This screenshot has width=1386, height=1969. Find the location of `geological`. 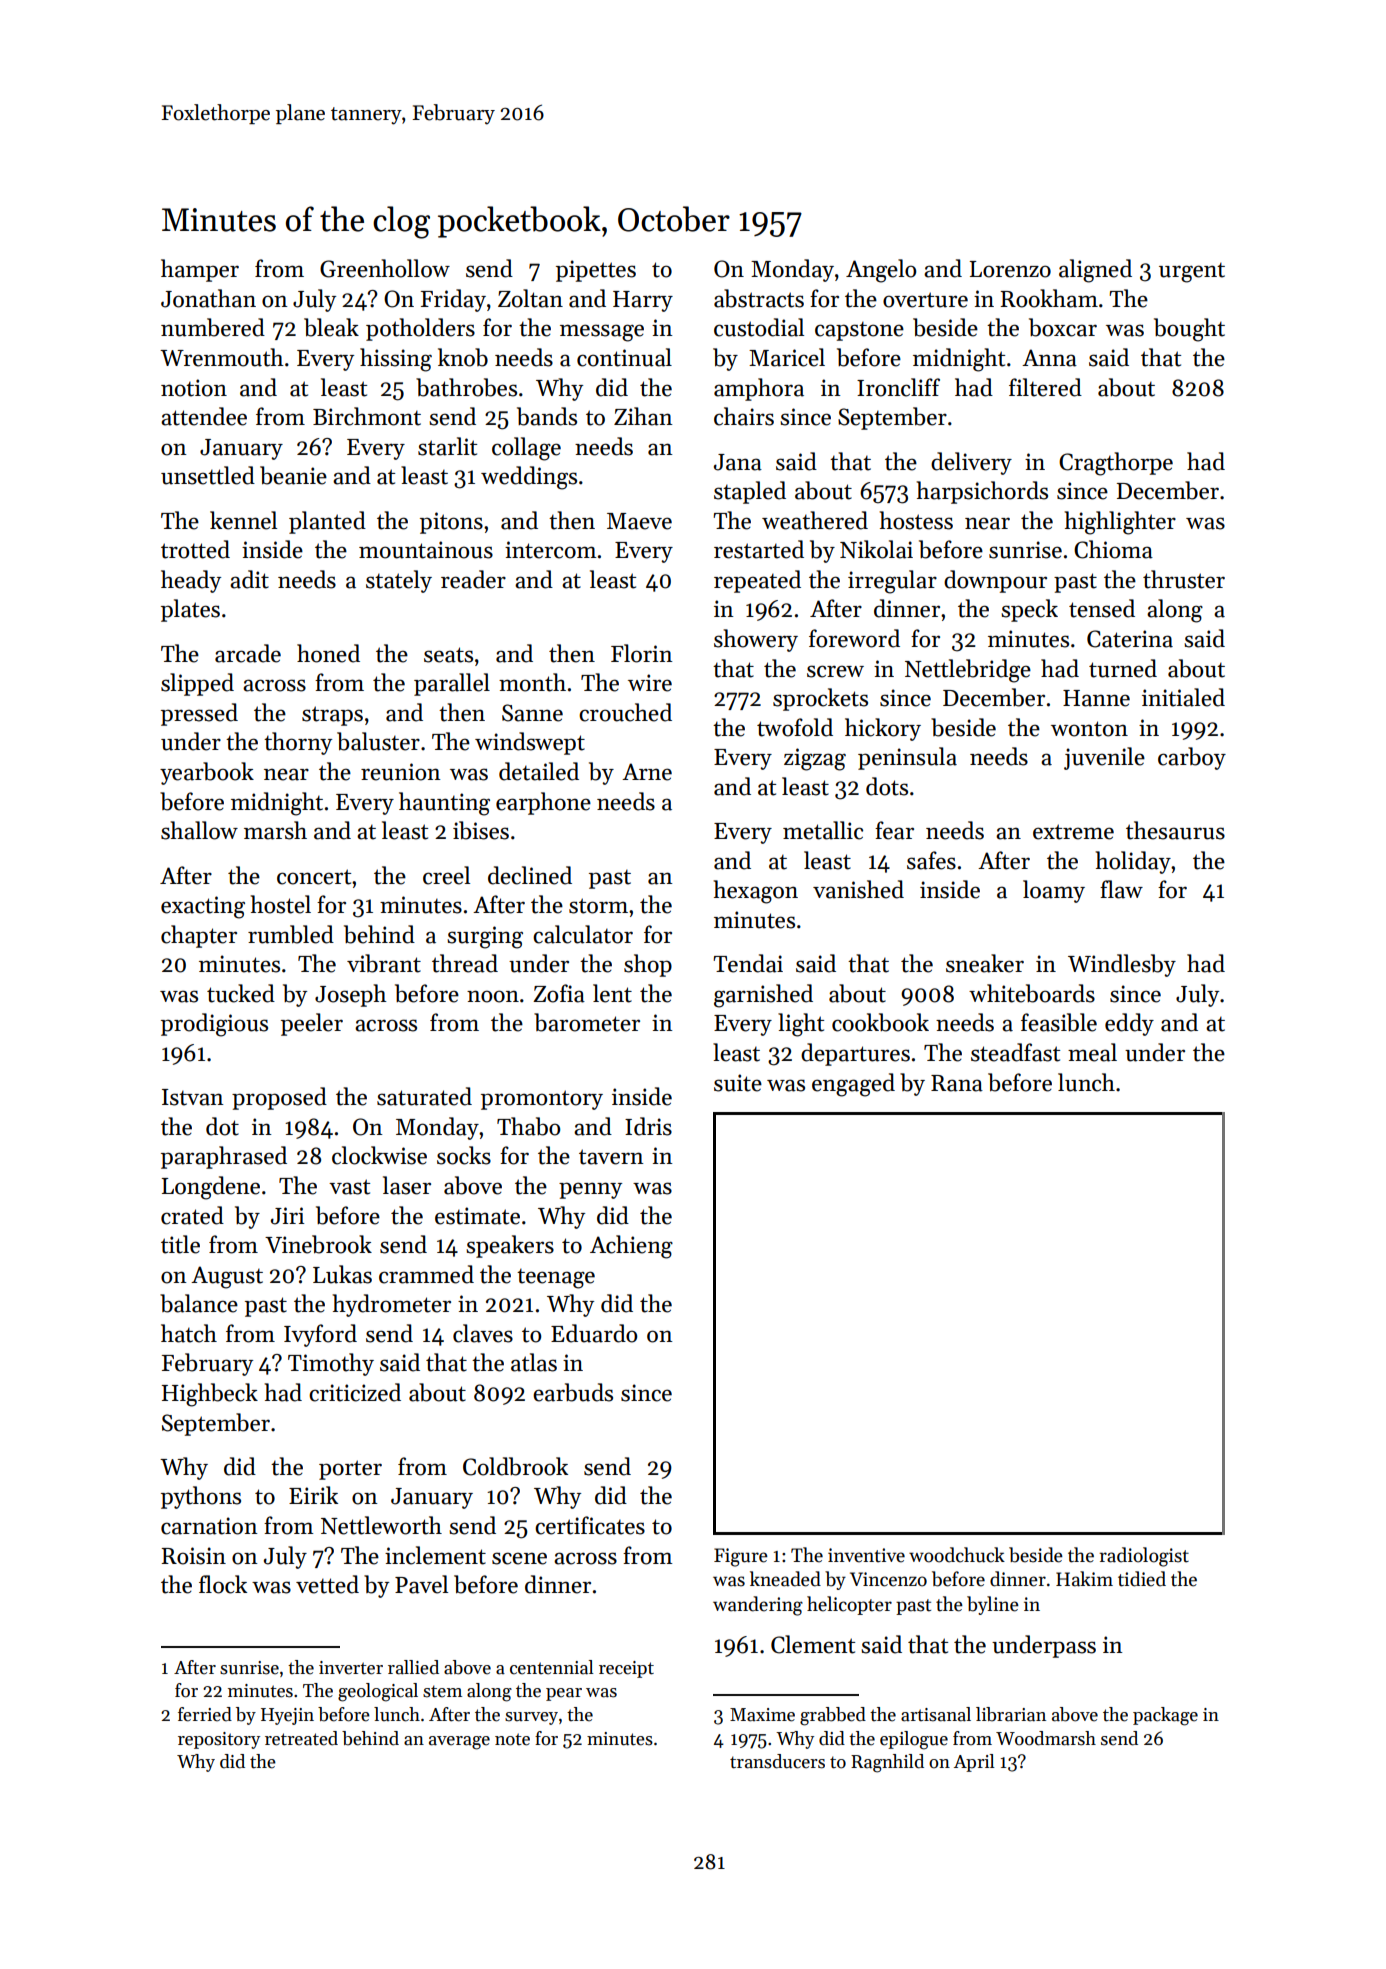

geological is located at coordinates (378, 1692).
